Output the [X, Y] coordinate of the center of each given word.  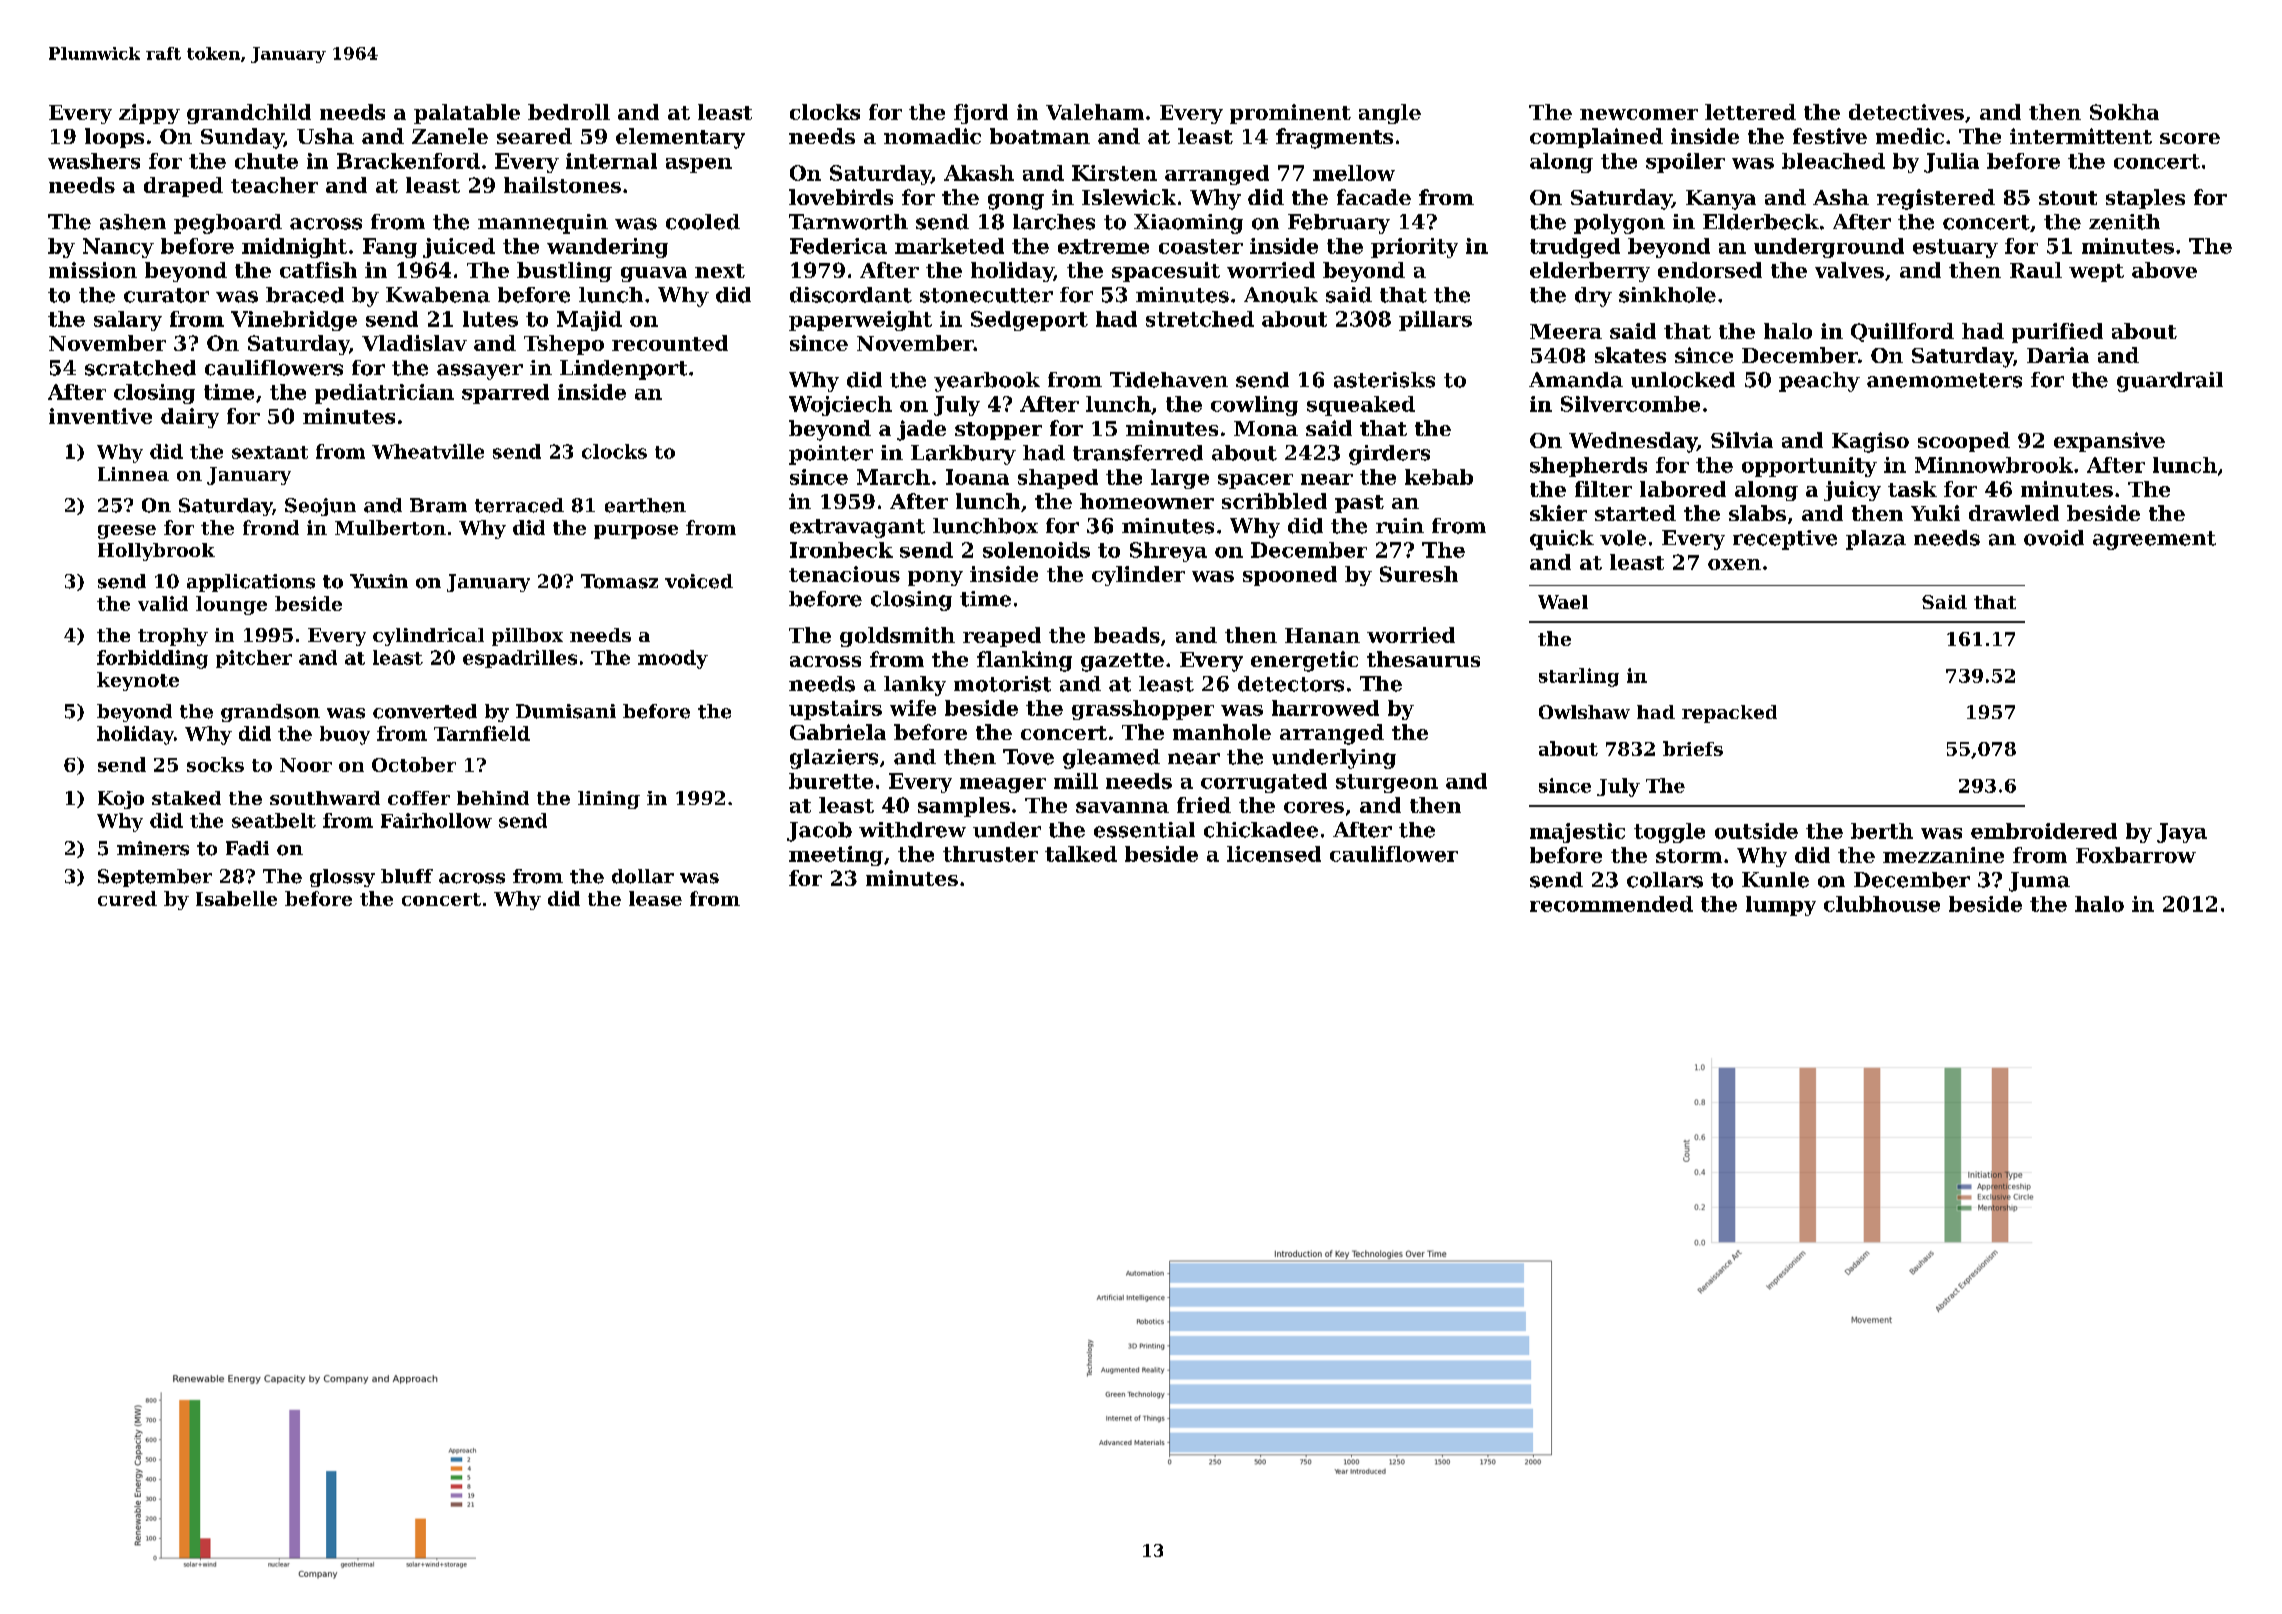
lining [609, 800]
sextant [270, 452]
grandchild [249, 114]
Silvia [1742, 440]
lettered [1750, 112]
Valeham [1095, 112]
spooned [1290, 576]
